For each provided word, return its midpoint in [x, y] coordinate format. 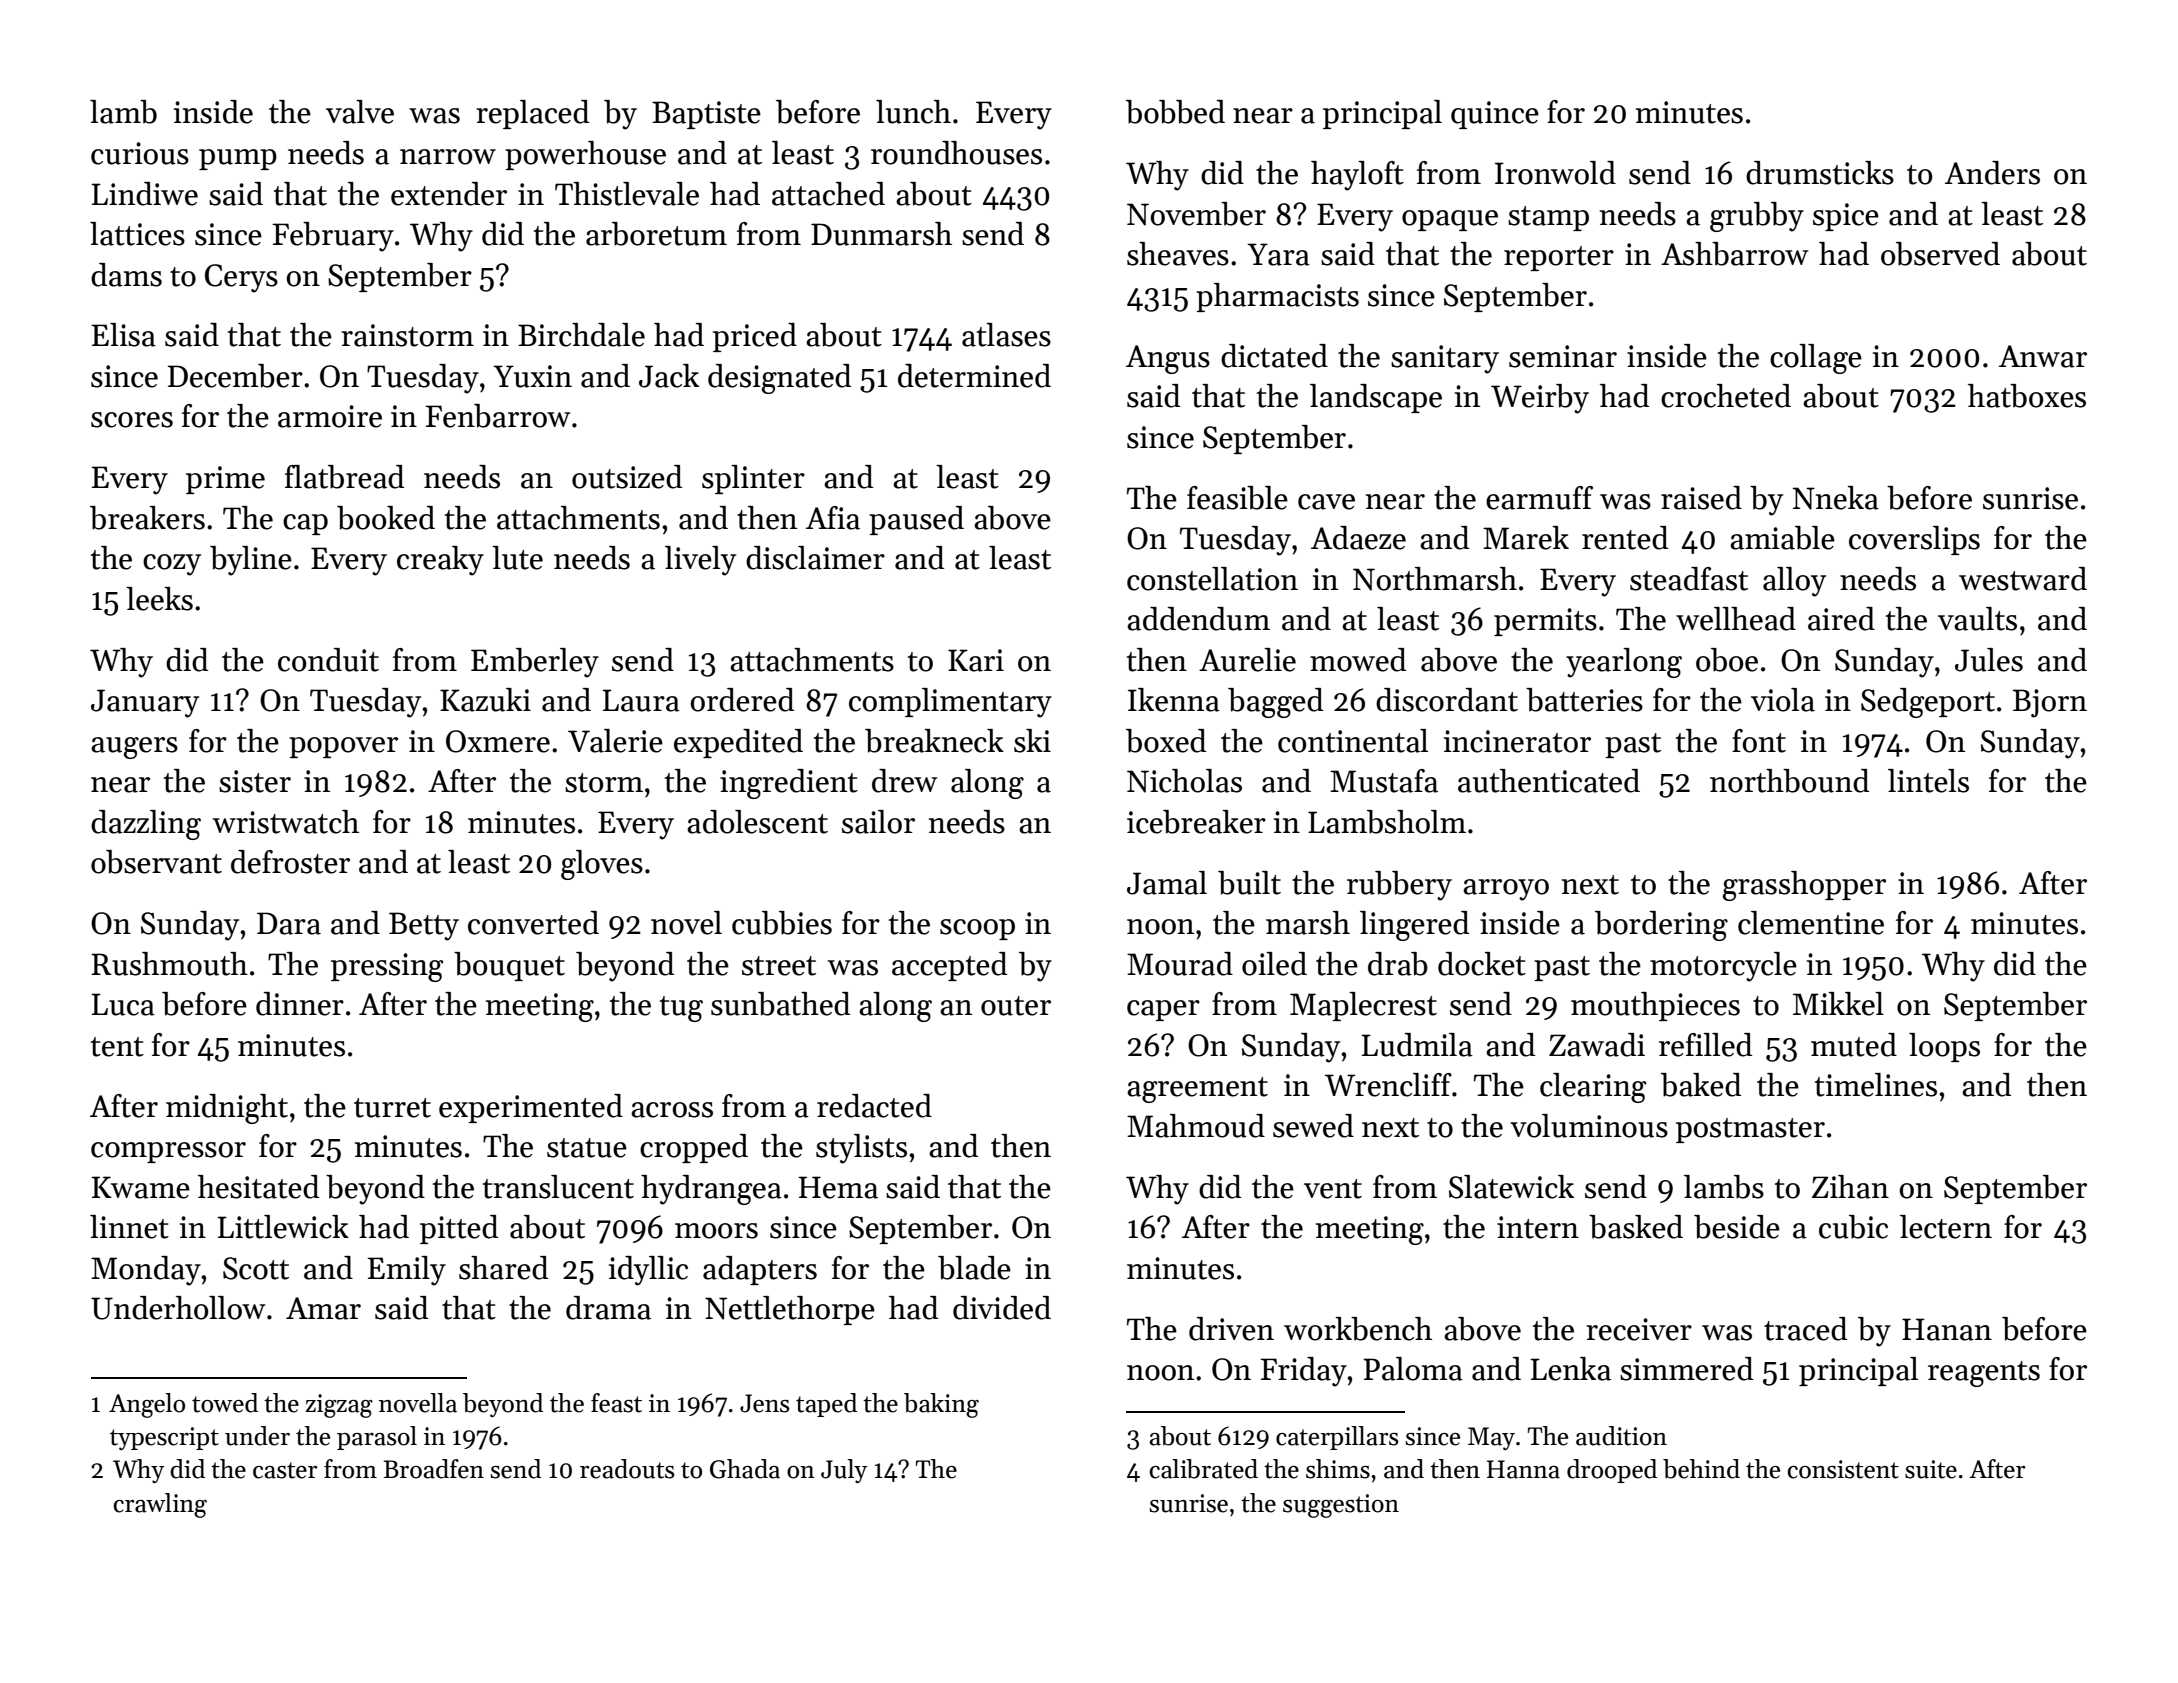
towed [225, 1403]
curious [140, 153]
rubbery [1399, 886]
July [844, 1471]
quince [1495, 115]
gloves [602, 865]
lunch [913, 112]
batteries [1584, 700]
